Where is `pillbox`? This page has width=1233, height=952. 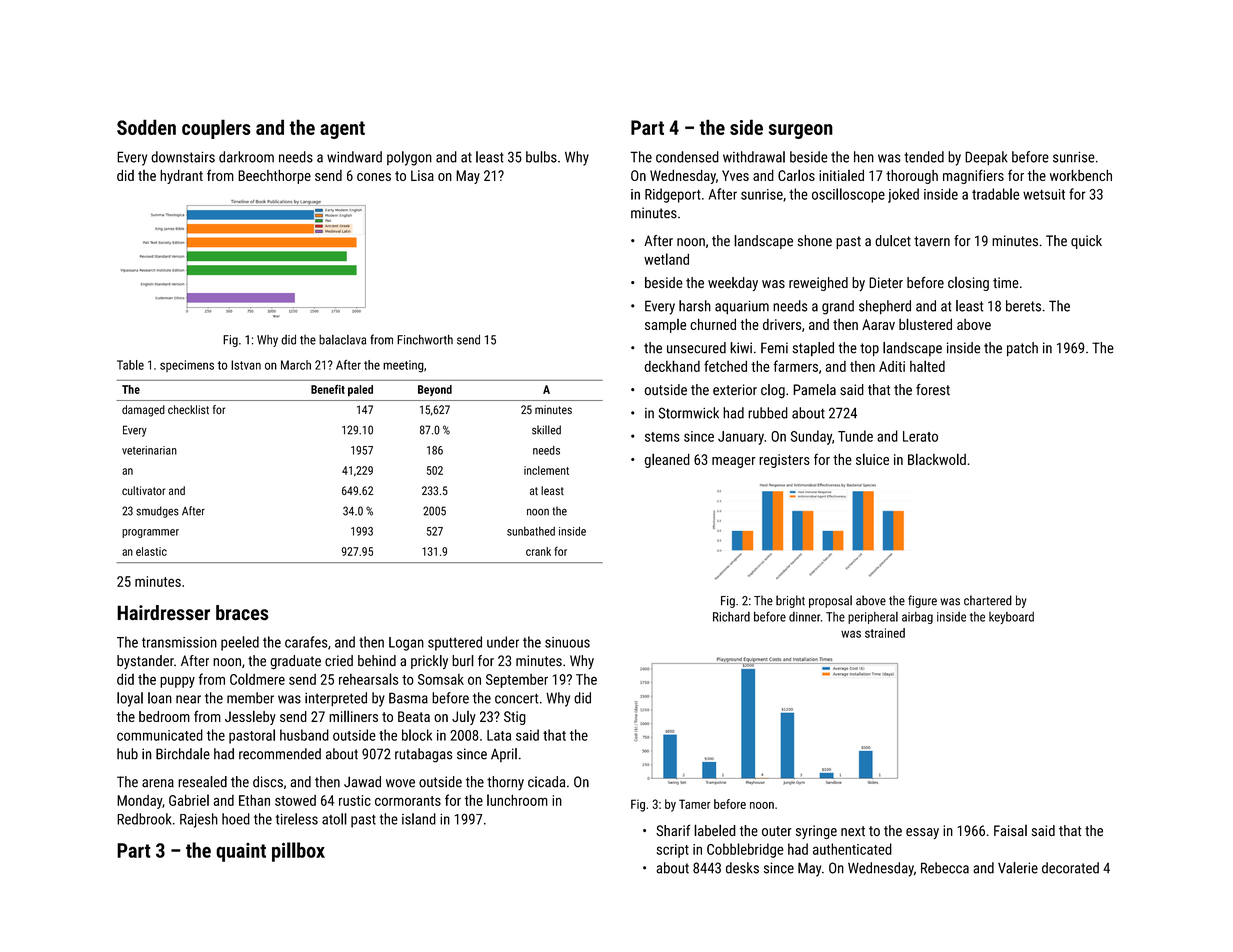 pillbox is located at coordinates (298, 852).
